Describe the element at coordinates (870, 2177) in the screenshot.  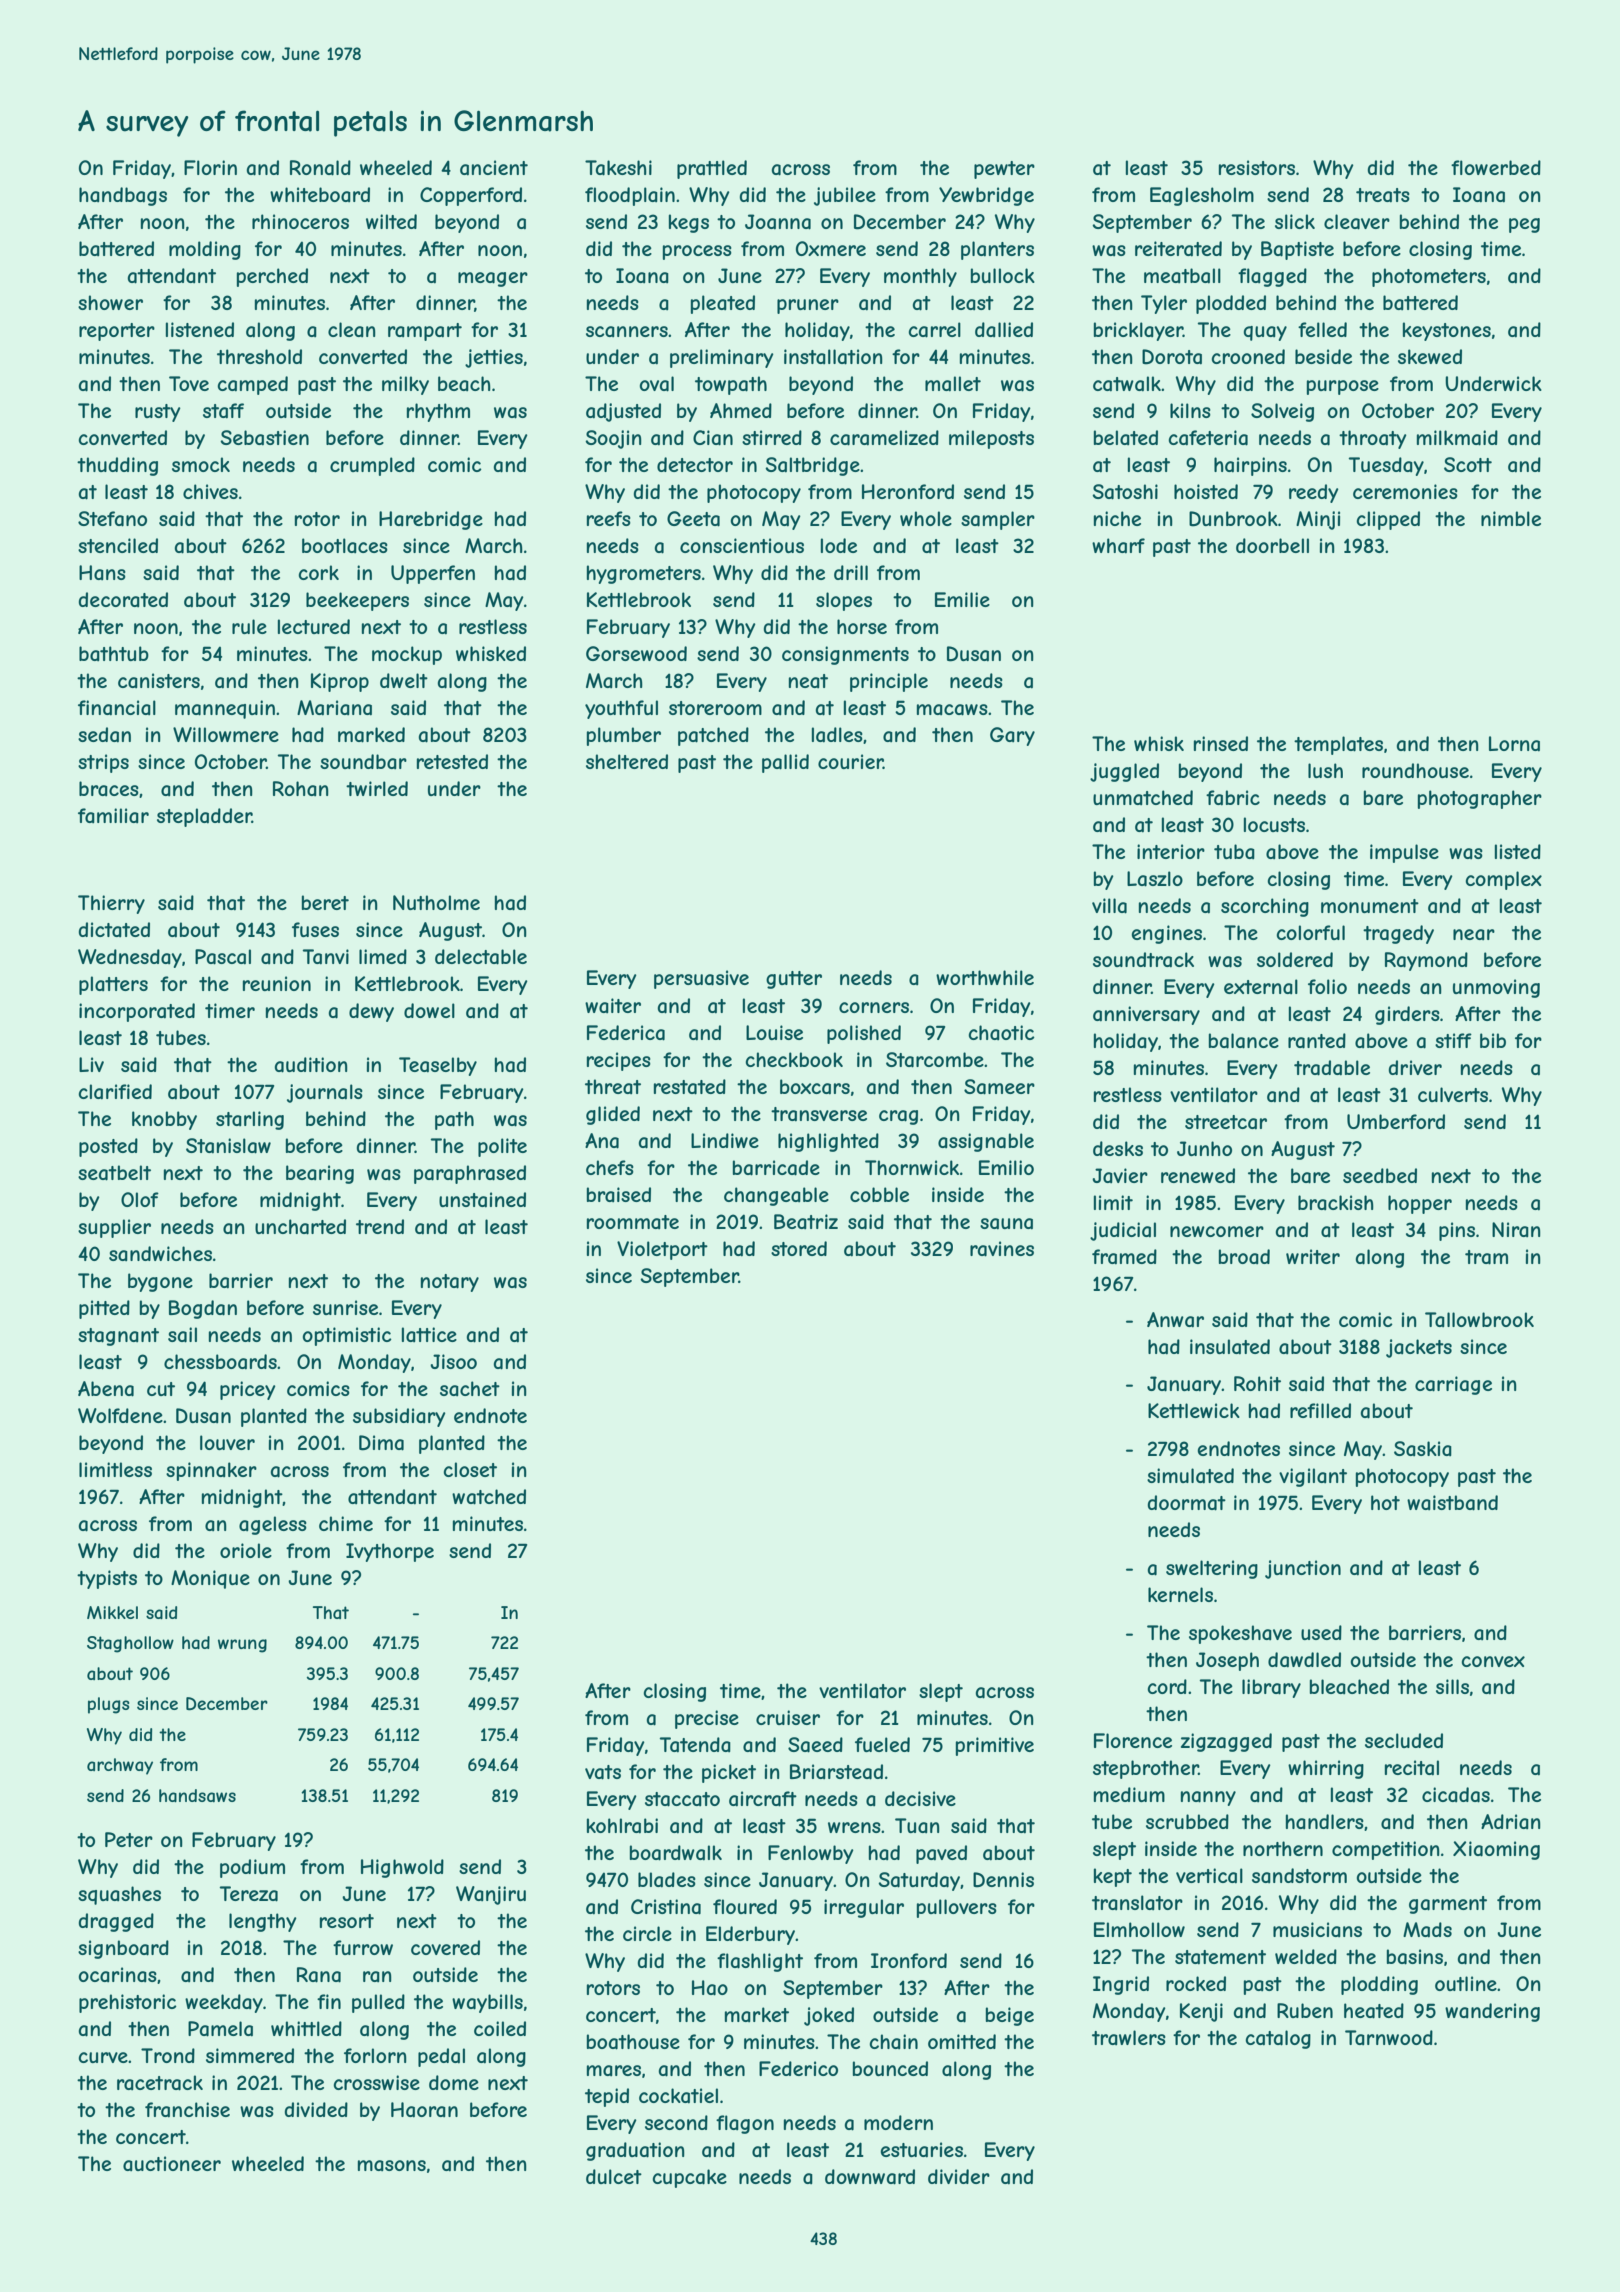
I see `downward` at that location.
